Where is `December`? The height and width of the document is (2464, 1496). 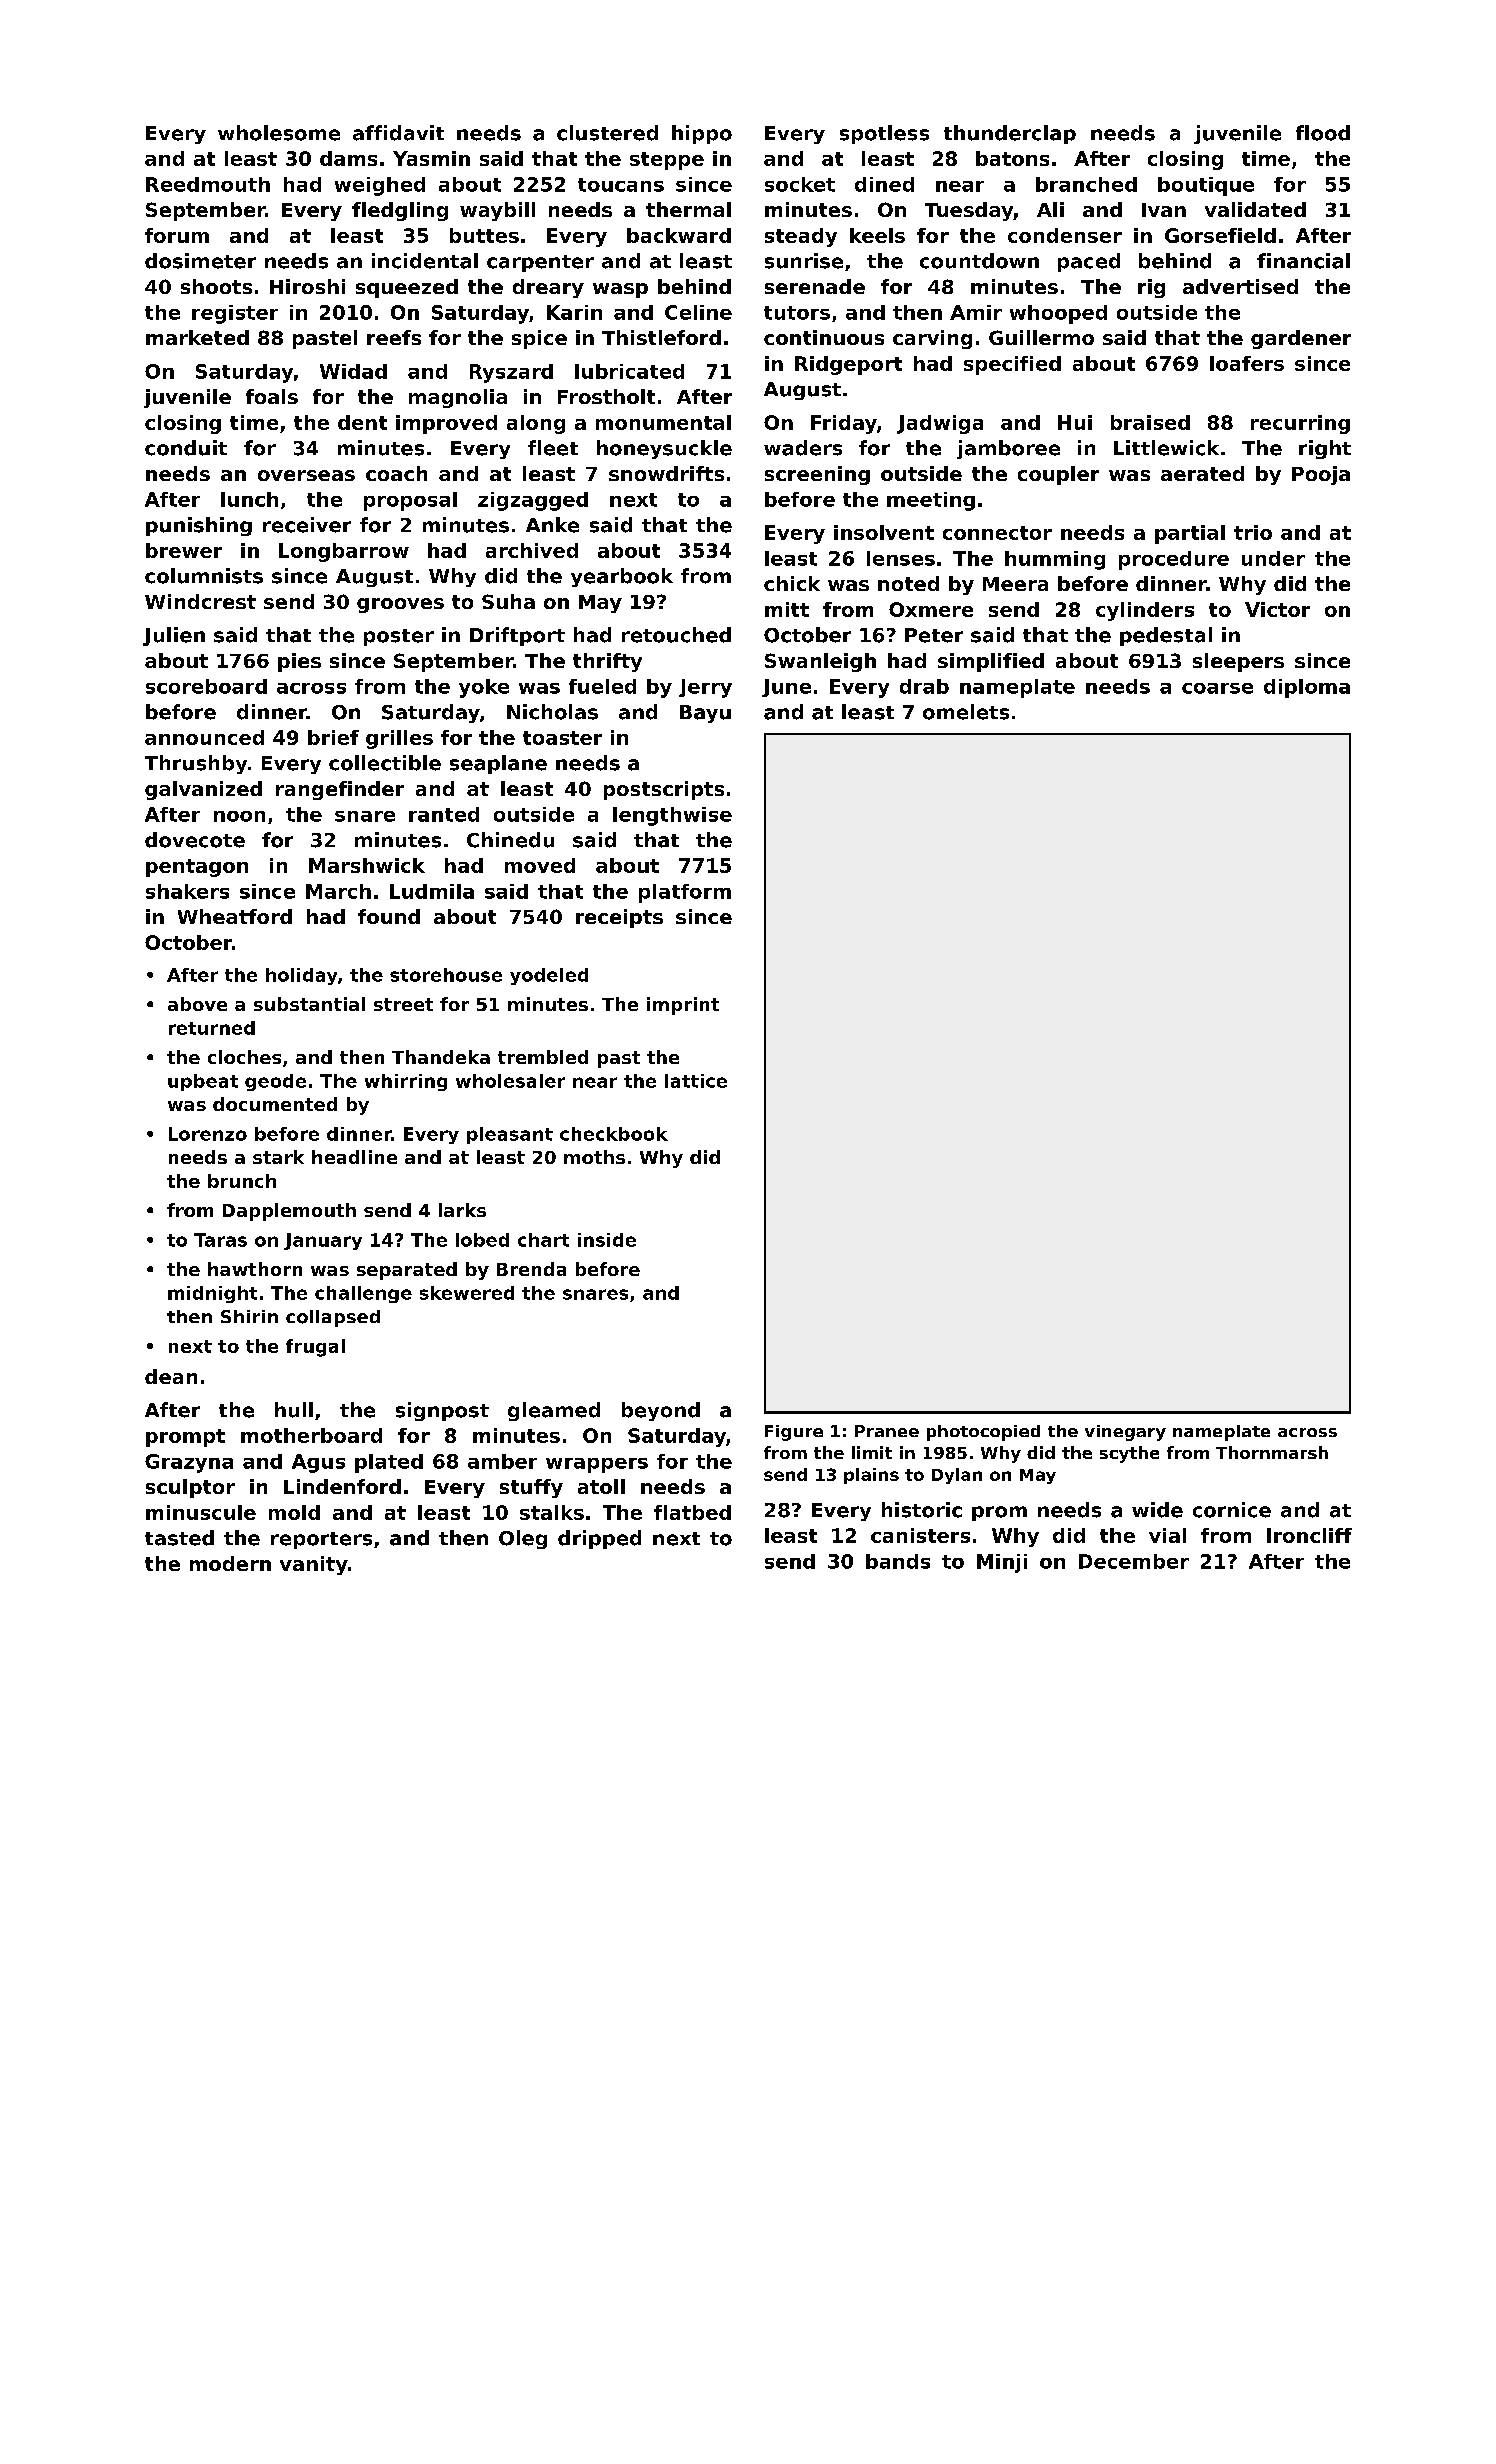 December is located at coordinates (1134, 1561).
